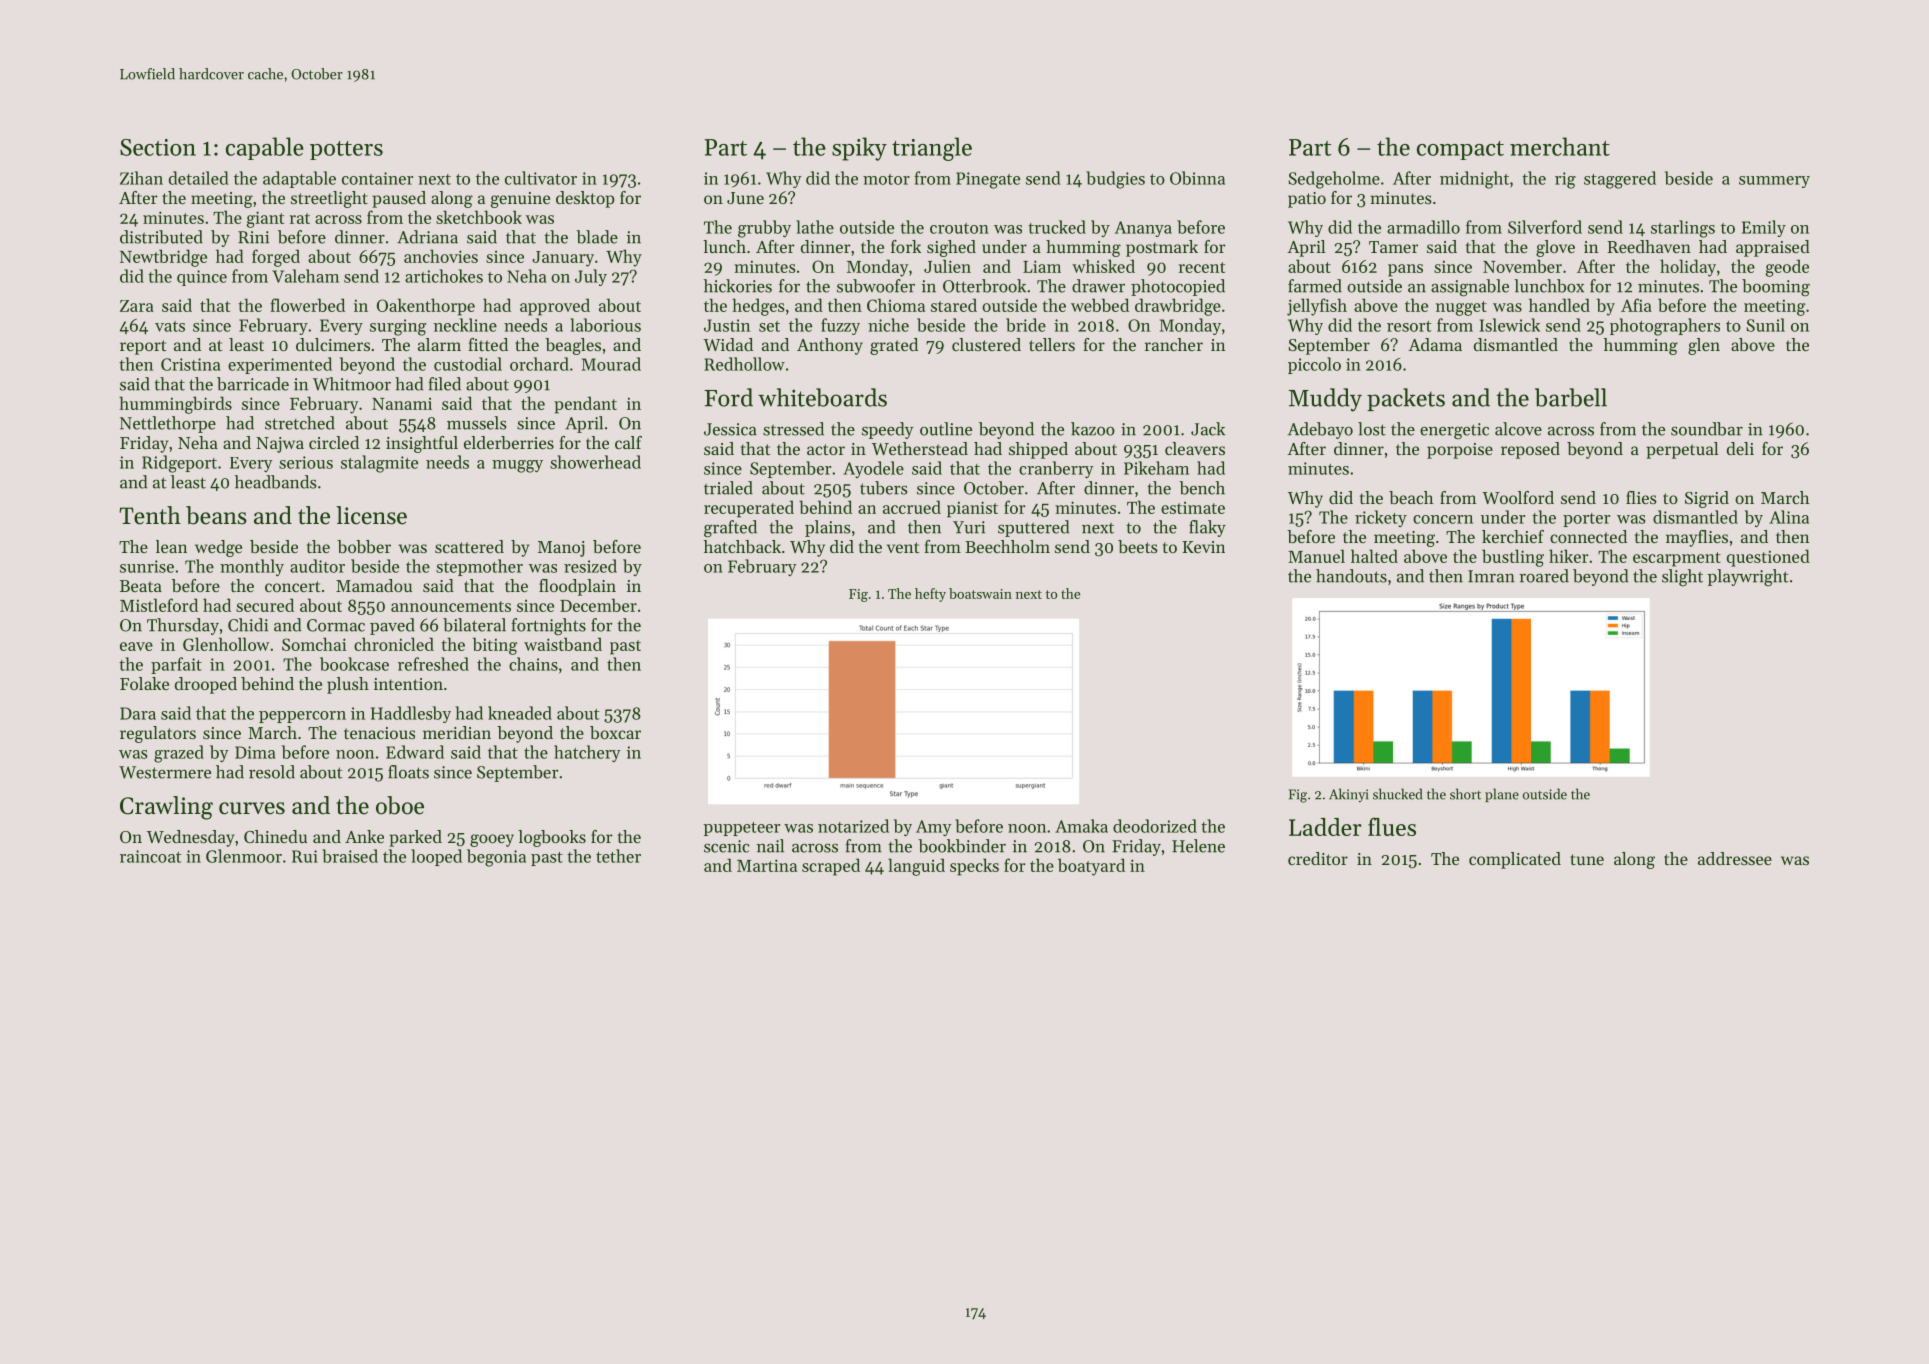 The image size is (1929, 1364). What do you see at coordinates (1665, 327) in the screenshot?
I see `photographers` at bounding box center [1665, 327].
